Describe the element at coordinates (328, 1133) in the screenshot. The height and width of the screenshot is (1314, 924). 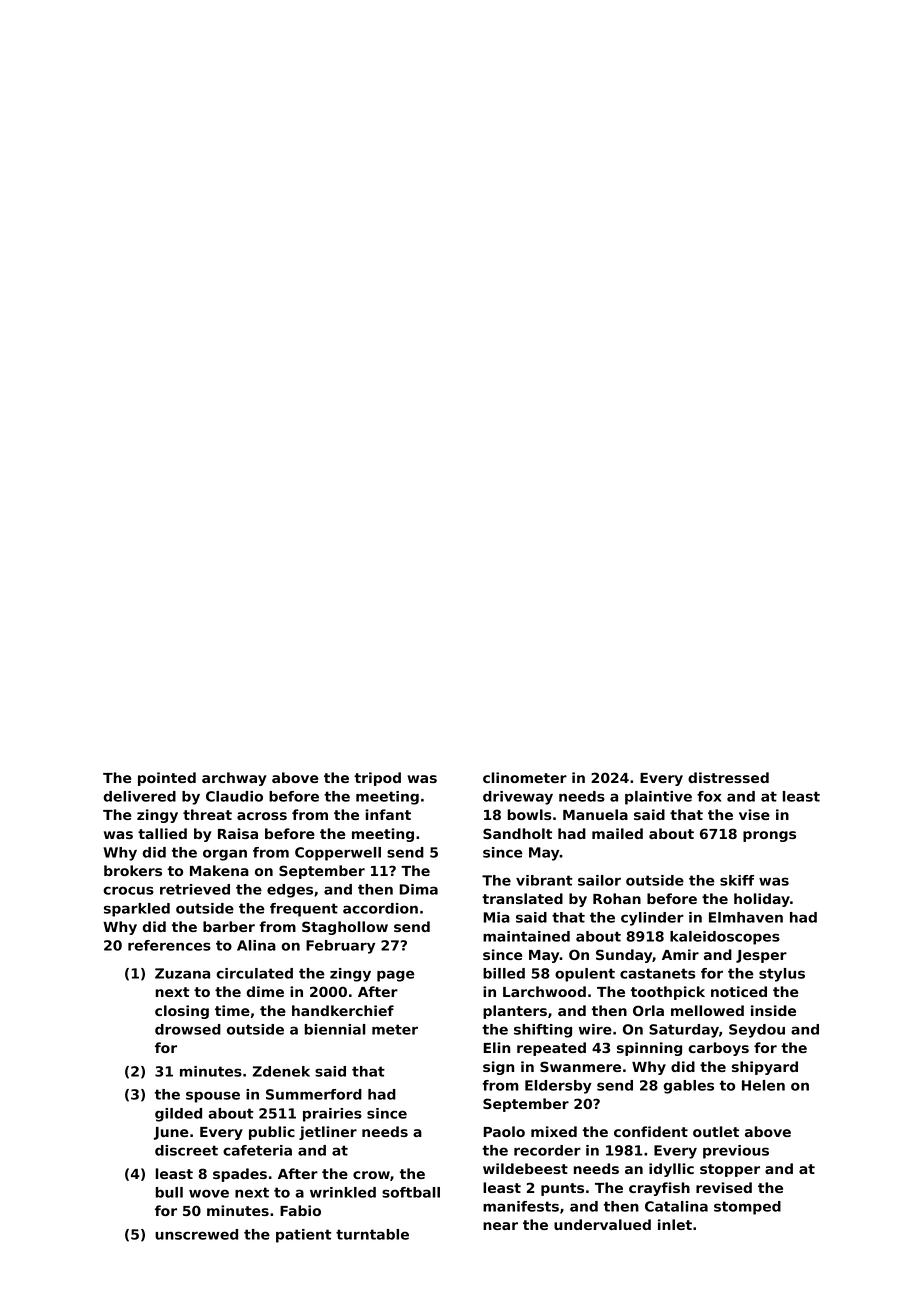
I see `jetliner` at that location.
